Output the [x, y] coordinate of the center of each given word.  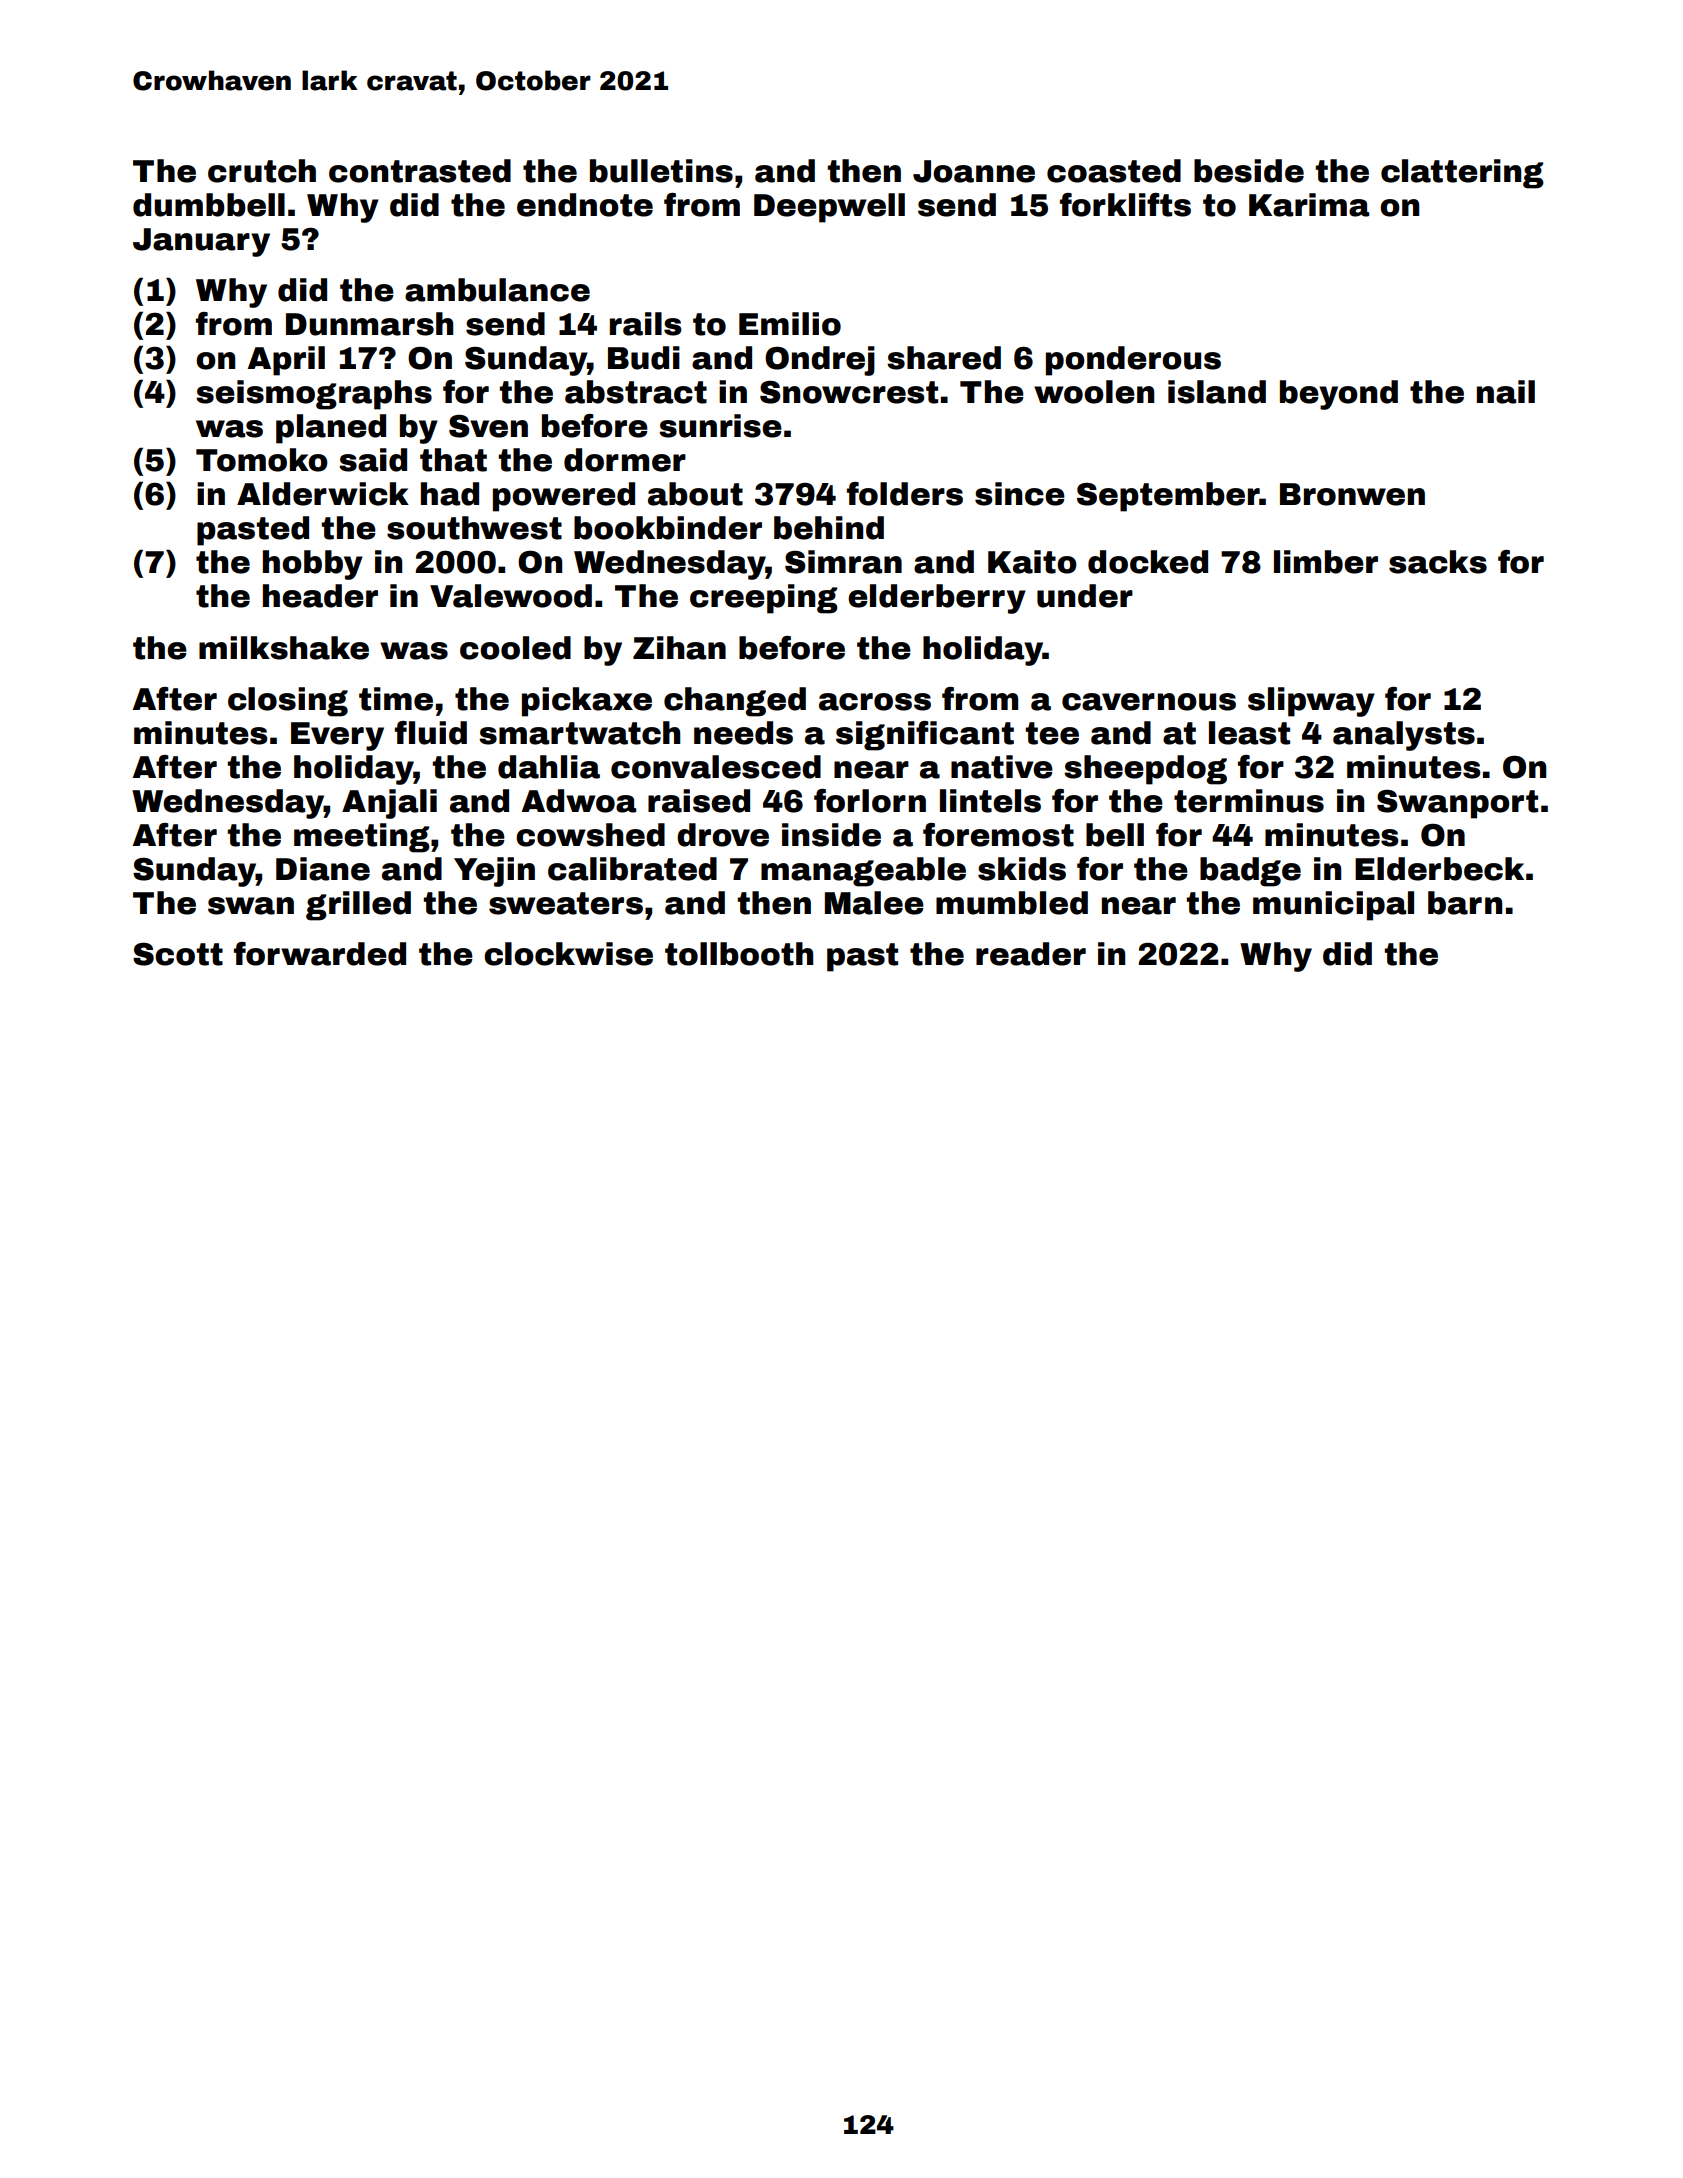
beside [1249, 171]
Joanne [974, 171]
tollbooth [739, 954]
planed [331, 429]
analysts [1404, 736]
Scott [178, 954]
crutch [262, 171]
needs [743, 733]
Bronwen [1352, 494]
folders [905, 494]
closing [288, 702]
